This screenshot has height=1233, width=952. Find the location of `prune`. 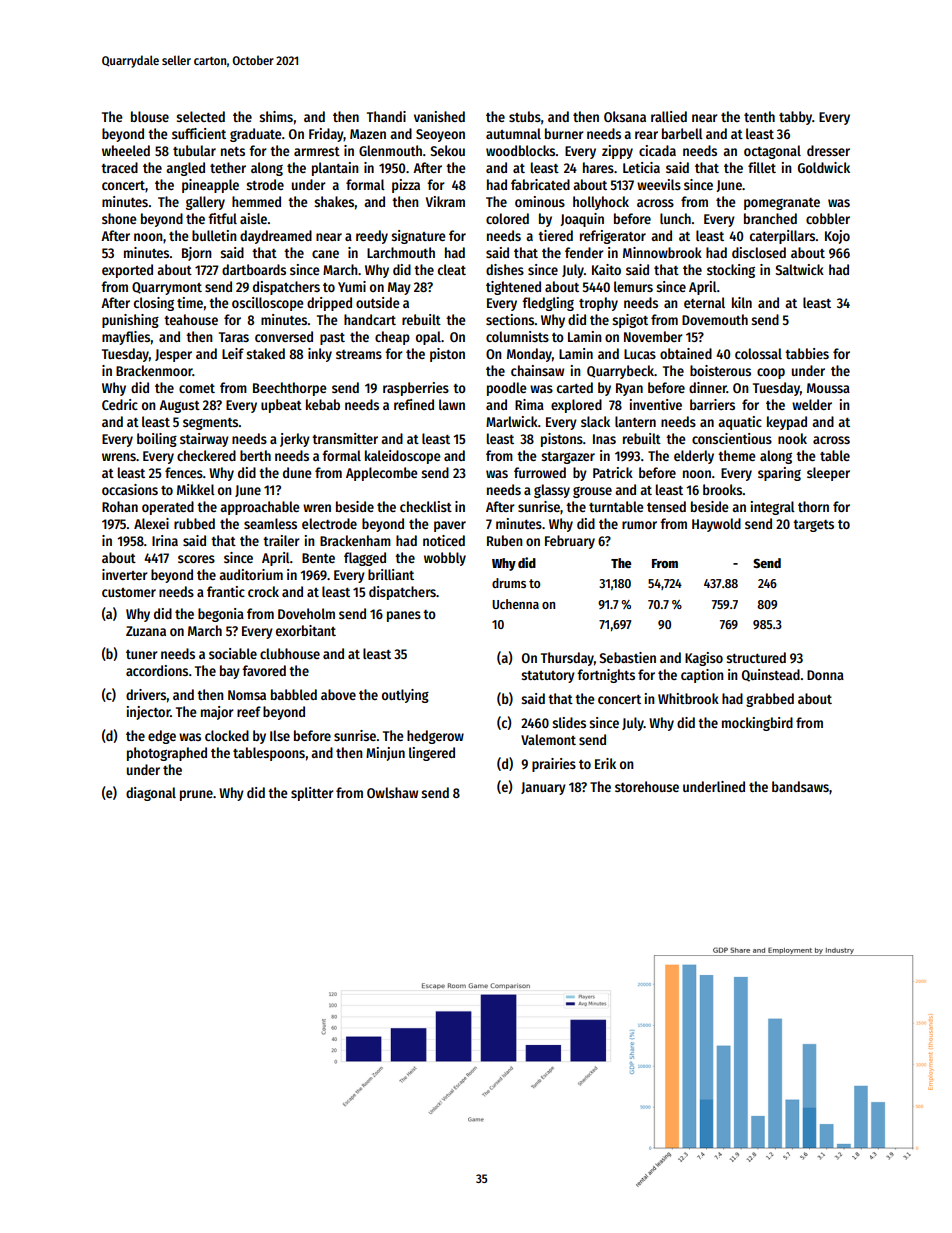

prune is located at coordinates (196, 795).
